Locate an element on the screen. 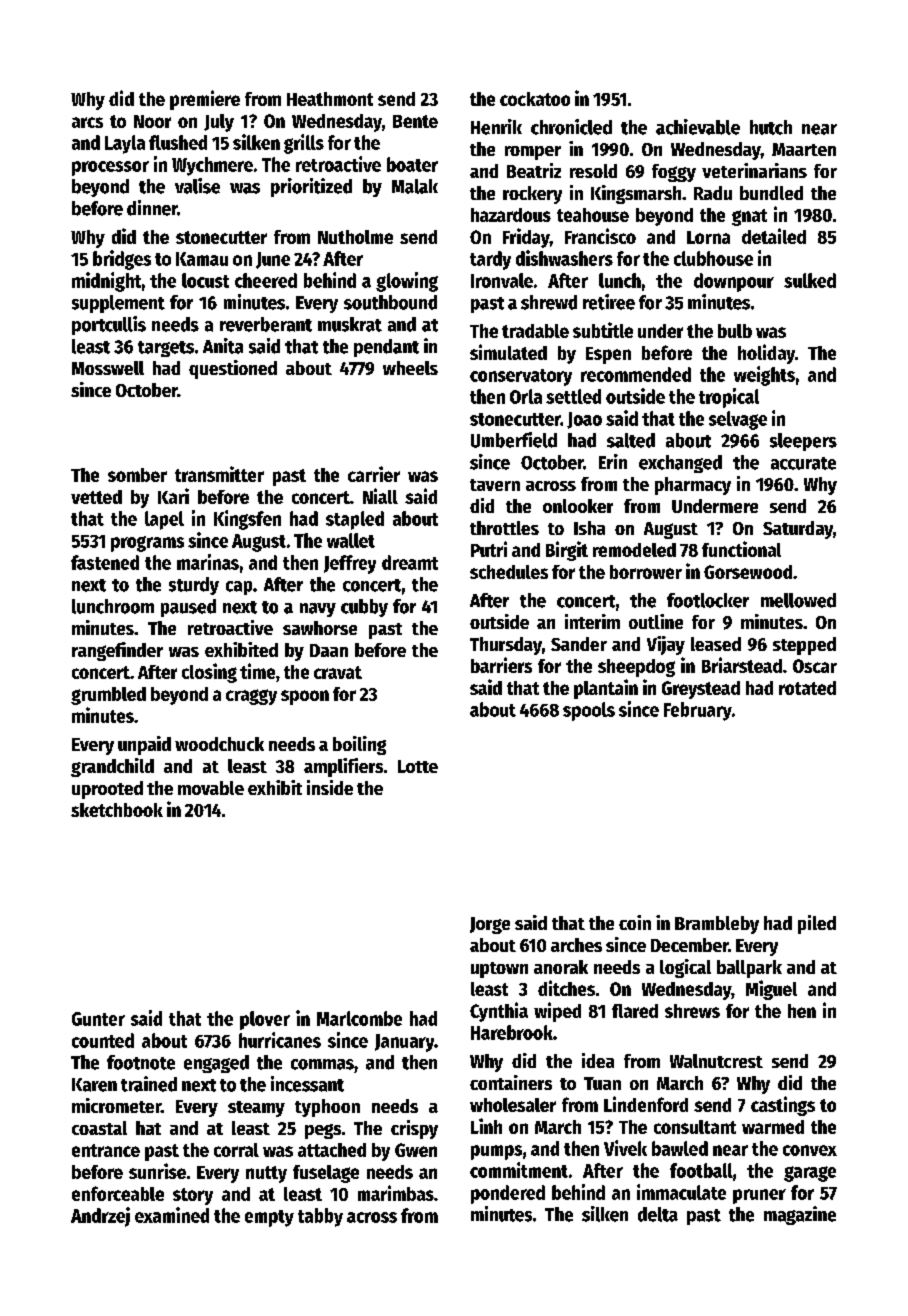 Image resolution: width=908 pixels, height=1316 pixels. carrier is located at coordinates (374, 474).
